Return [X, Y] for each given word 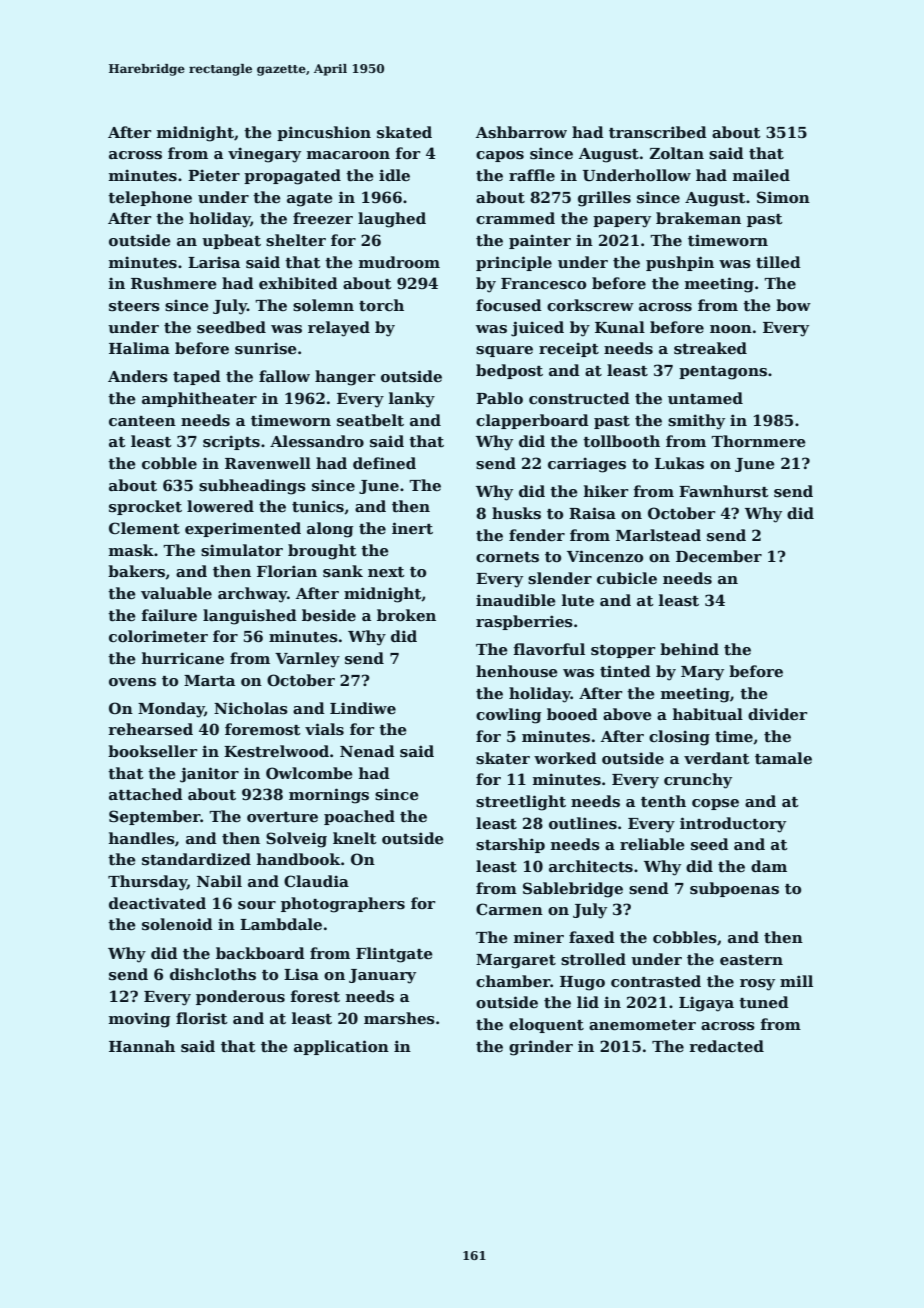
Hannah [142, 1046]
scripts [231, 442]
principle [514, 263]
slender [560, 578]
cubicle [627, 578]
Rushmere [174, 283]
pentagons [723, 373]
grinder [541, 1048]
